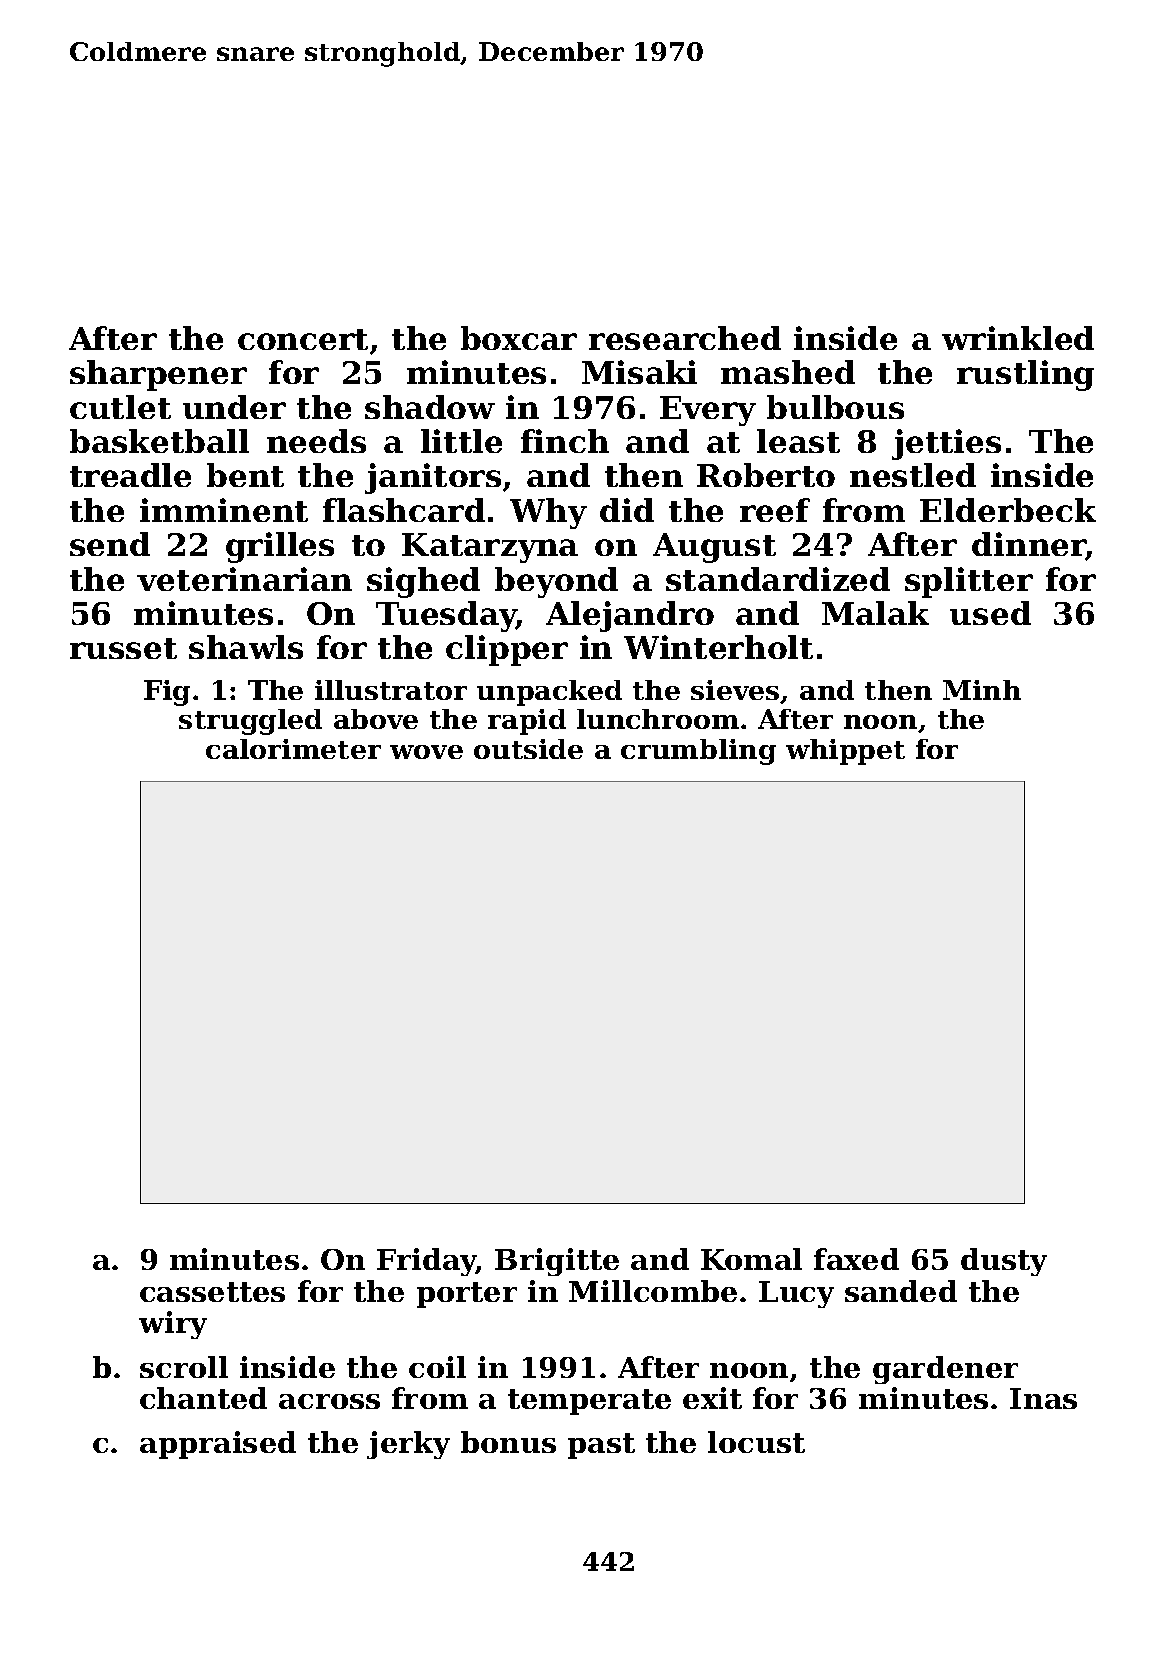 The height and width of the screenshot is (1654, 1165). What do you see at coordinates (751, 1259) in the screenshot?
I see `Komal` at bounding box center [751, 1259].
